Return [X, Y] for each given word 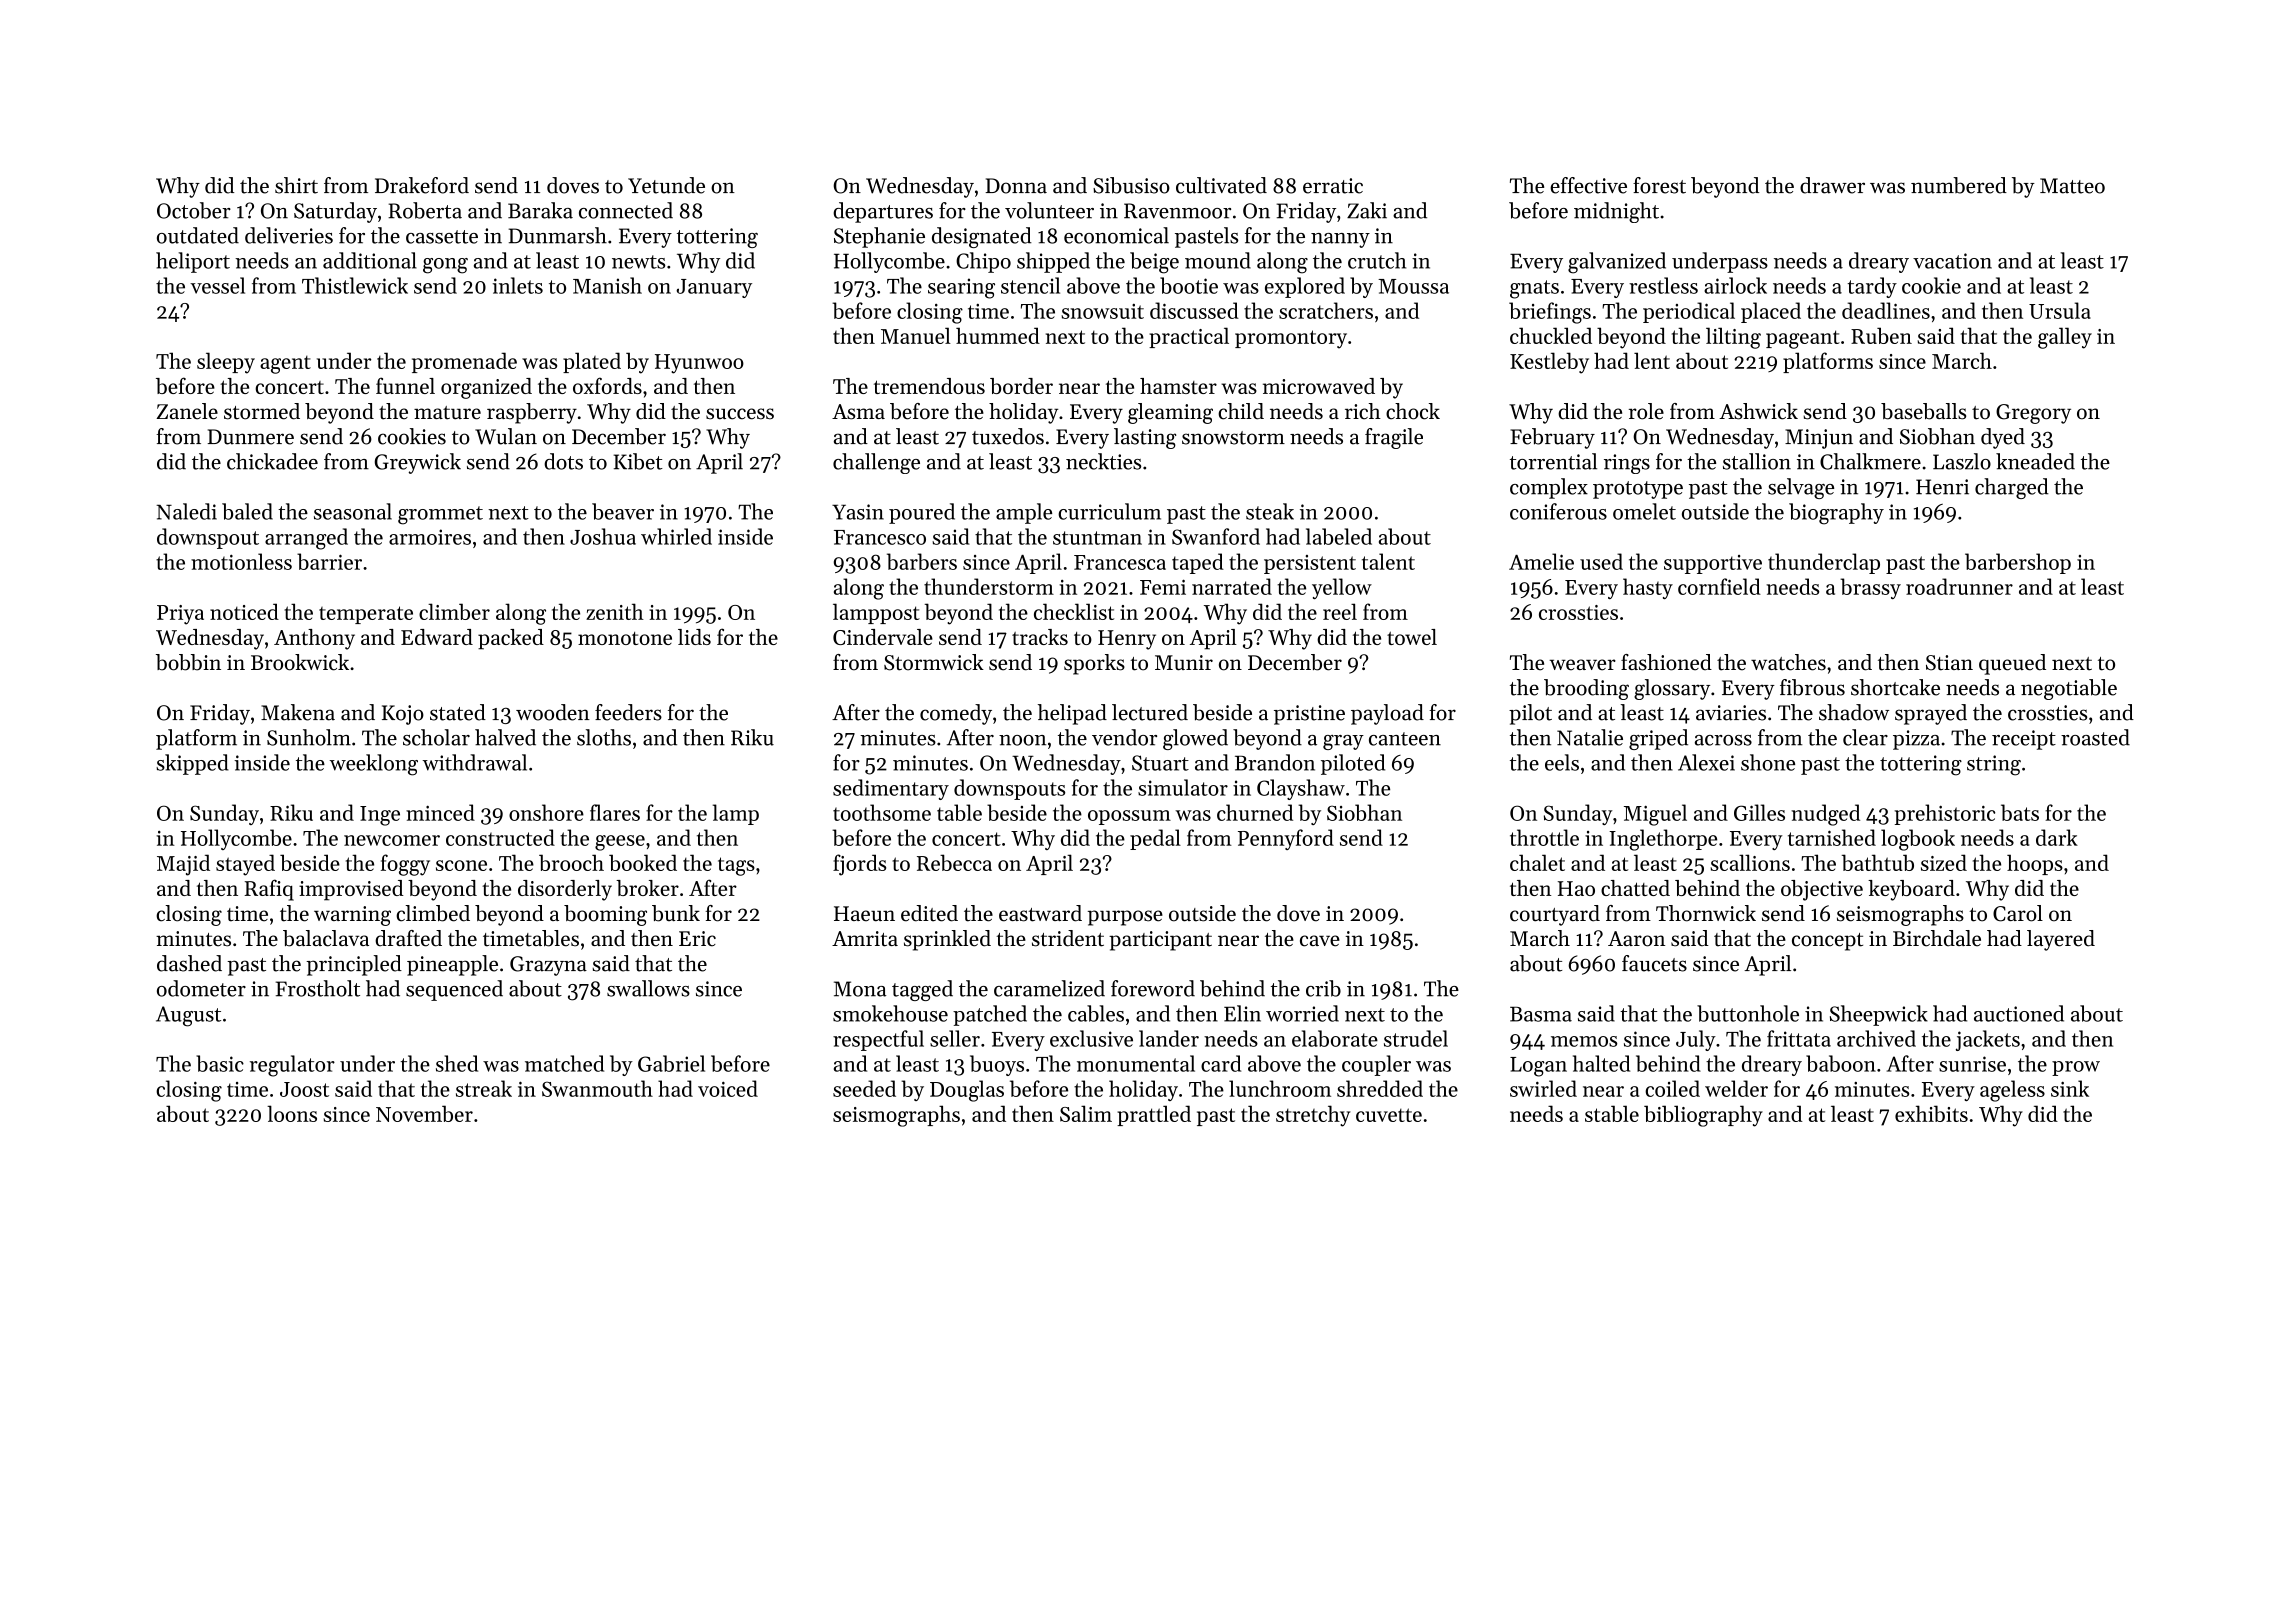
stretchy [1313, 1116]
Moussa [1413, 286]
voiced [728, 1088]
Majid [183, 865]
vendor [1124, 737]
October [194, 210]
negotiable [2069, 689]
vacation [1952, 261]
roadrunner [1959, 586]
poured [922, 513]
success [740, 414]
